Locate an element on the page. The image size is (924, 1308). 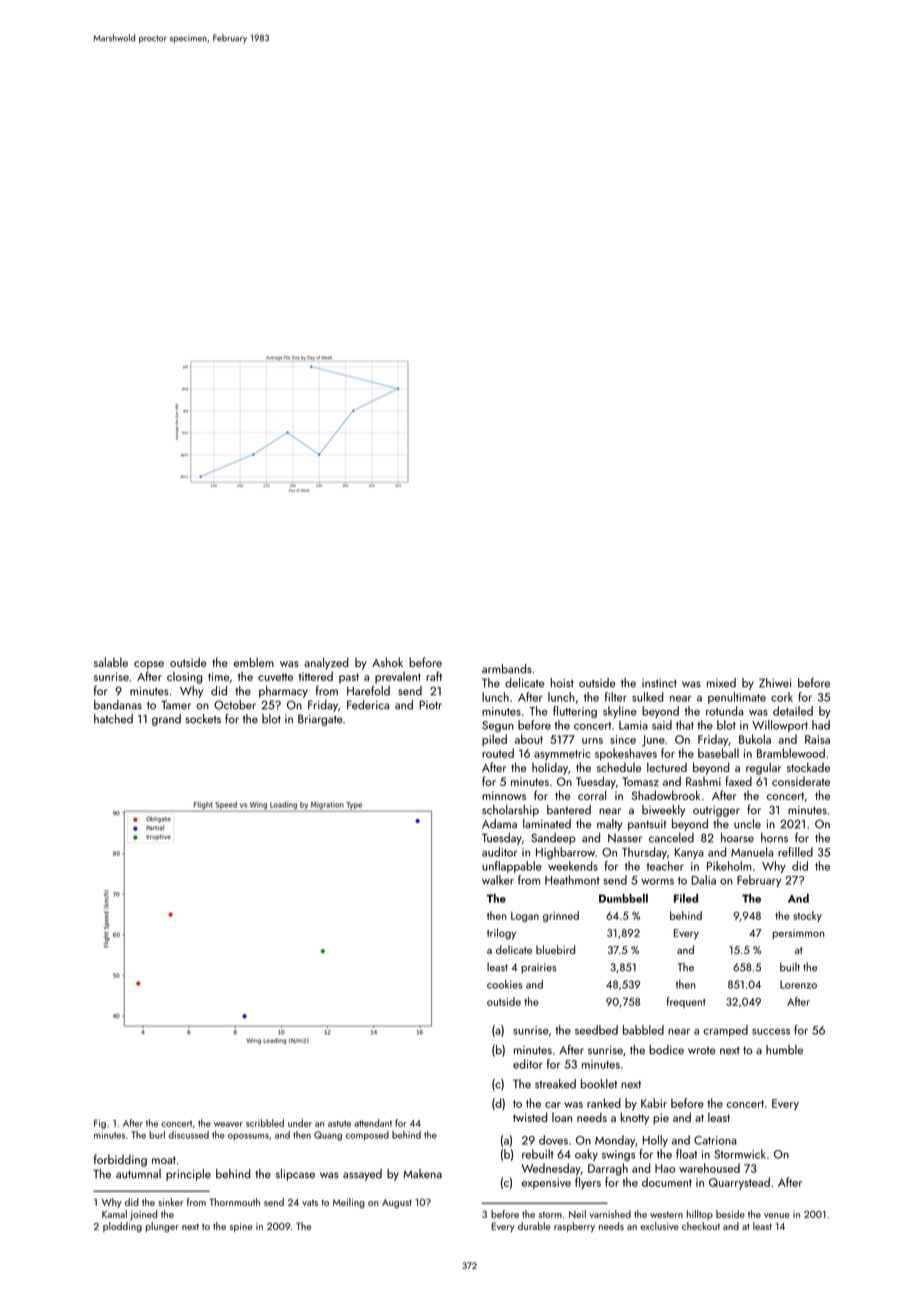
discussed is located at coordinates (189, 1135).
